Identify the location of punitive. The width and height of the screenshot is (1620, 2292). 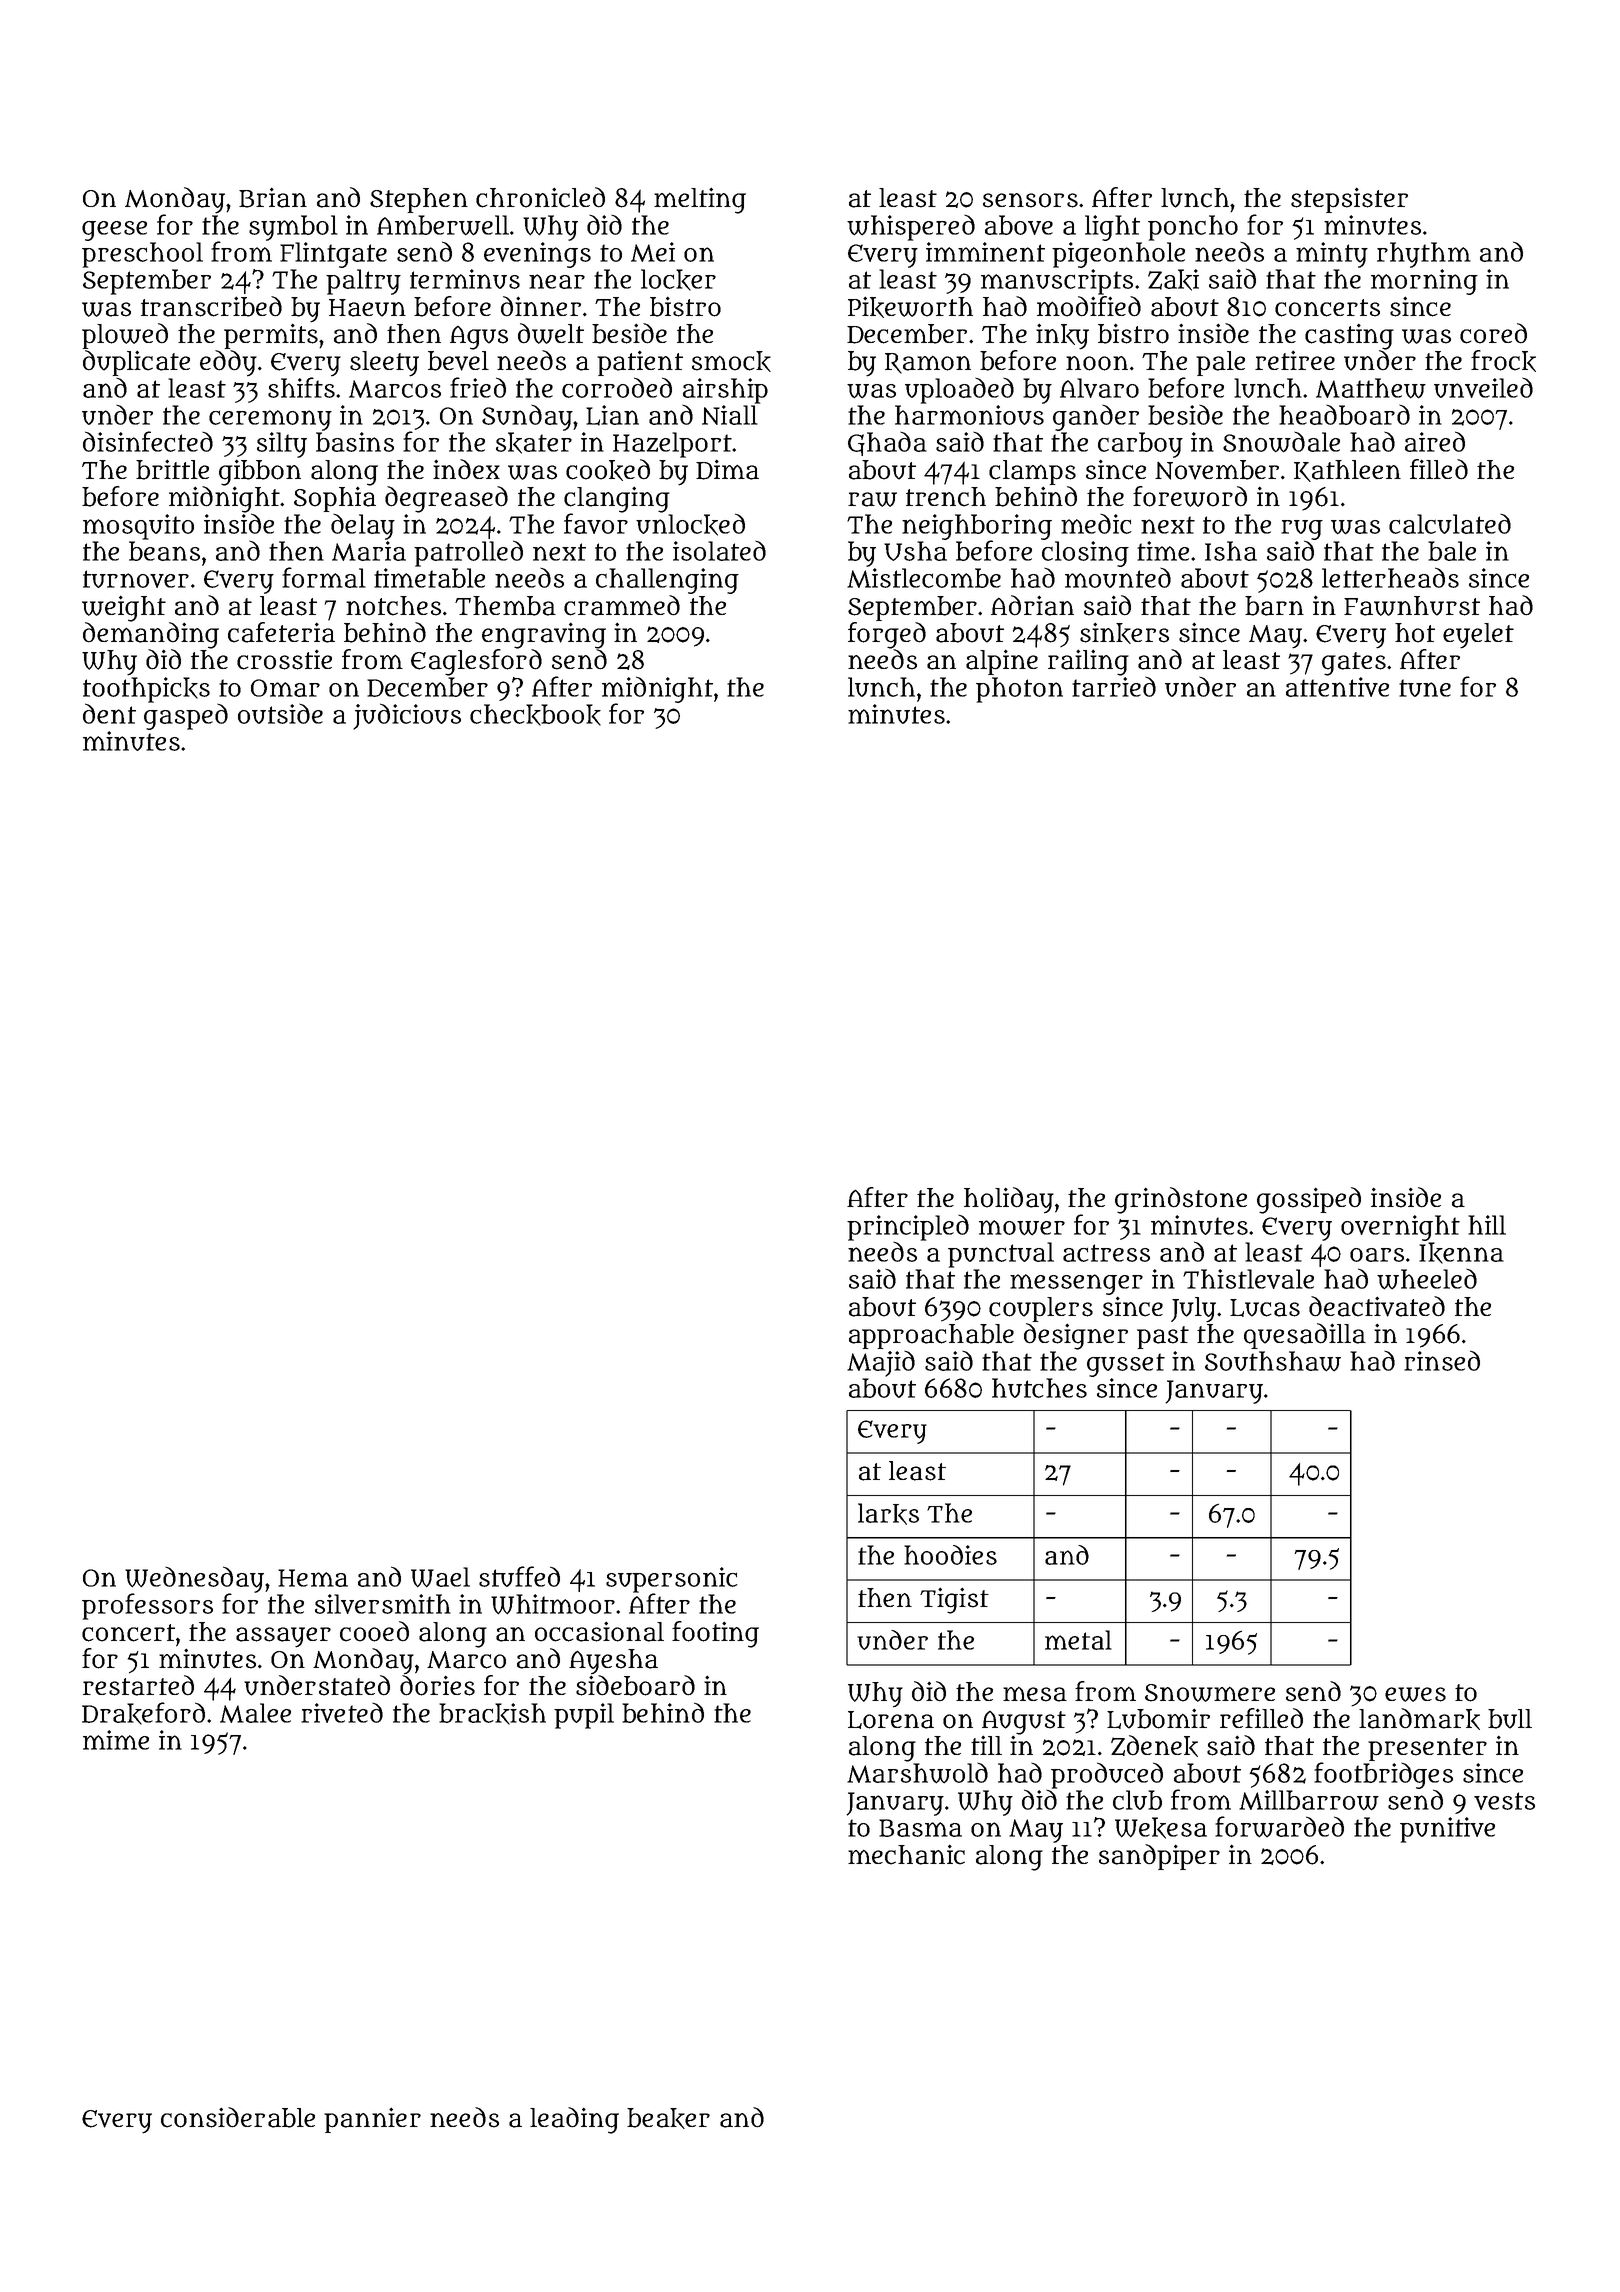
(1447, 1830).
